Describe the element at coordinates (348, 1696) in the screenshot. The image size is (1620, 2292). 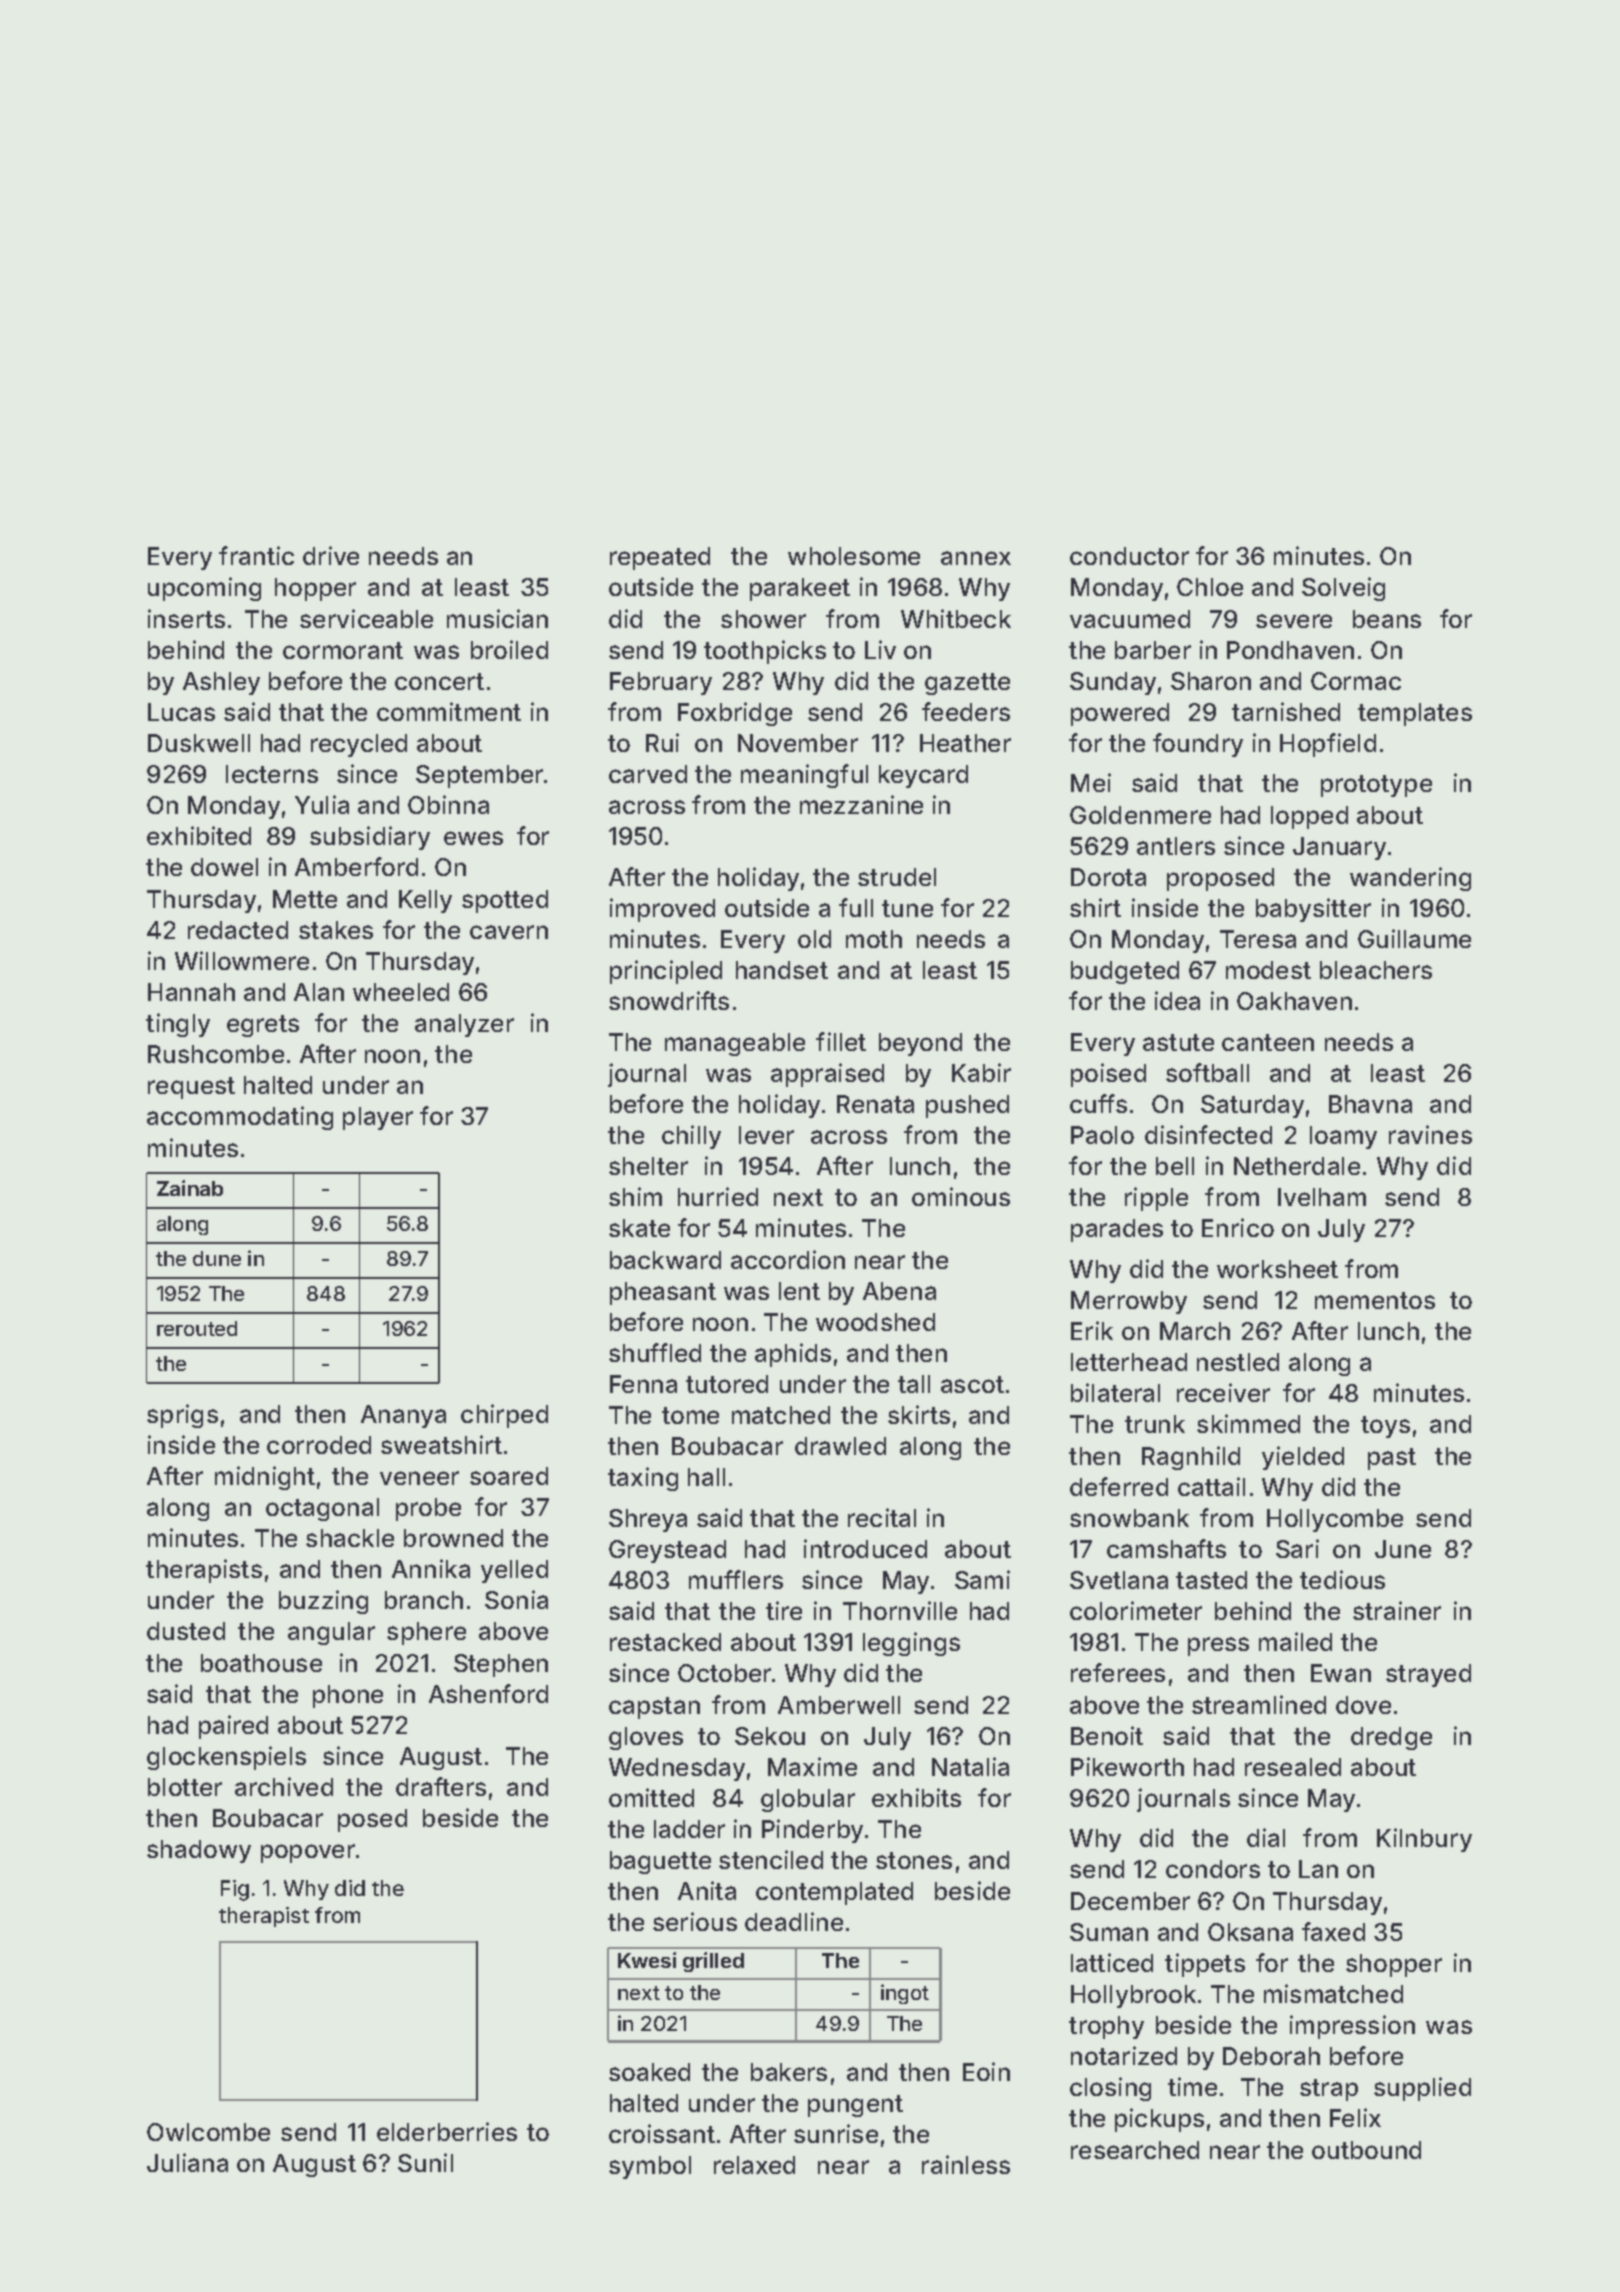
I see `phone` at that location.
